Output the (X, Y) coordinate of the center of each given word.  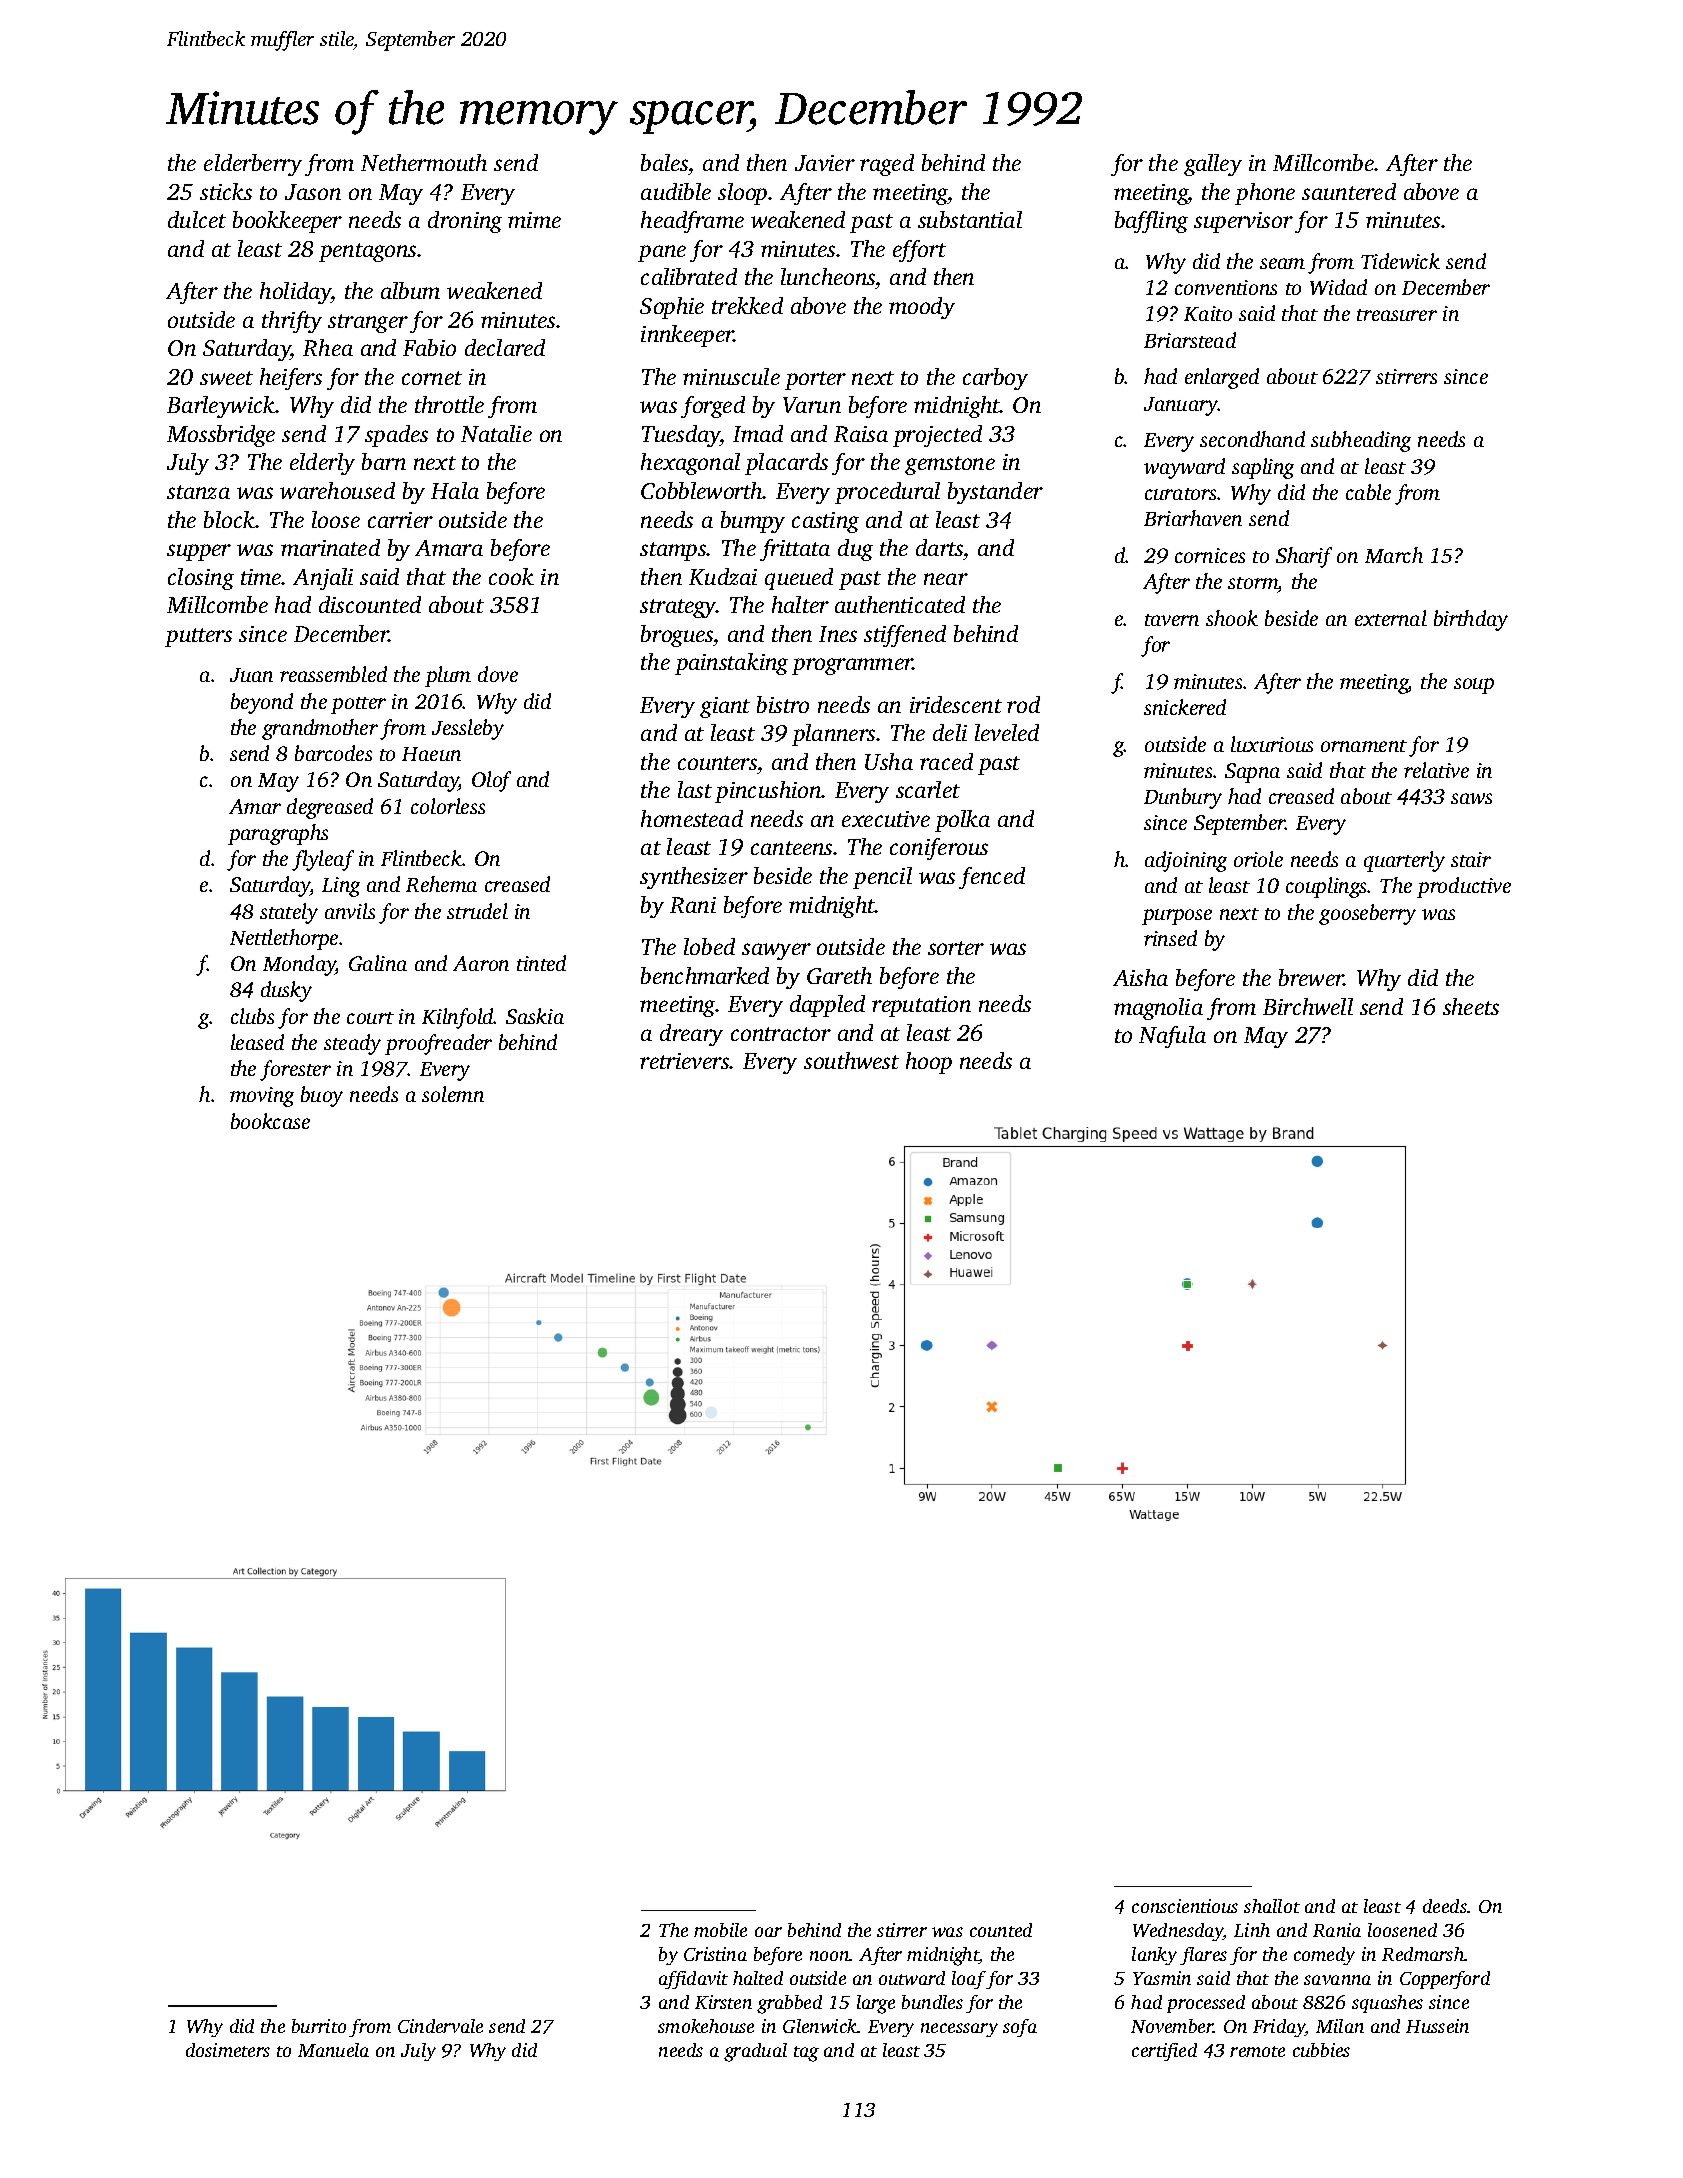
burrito (319, 2026)
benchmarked (705, 975)
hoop (929, 1063)
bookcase (270, 1121)
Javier (825, 163)
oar (768, 1932)
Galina (378, 963)
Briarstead (1190, 340)
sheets (1471, 1006)
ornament (1364, 746)
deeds (1445, 1906)
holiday (295, 293)
